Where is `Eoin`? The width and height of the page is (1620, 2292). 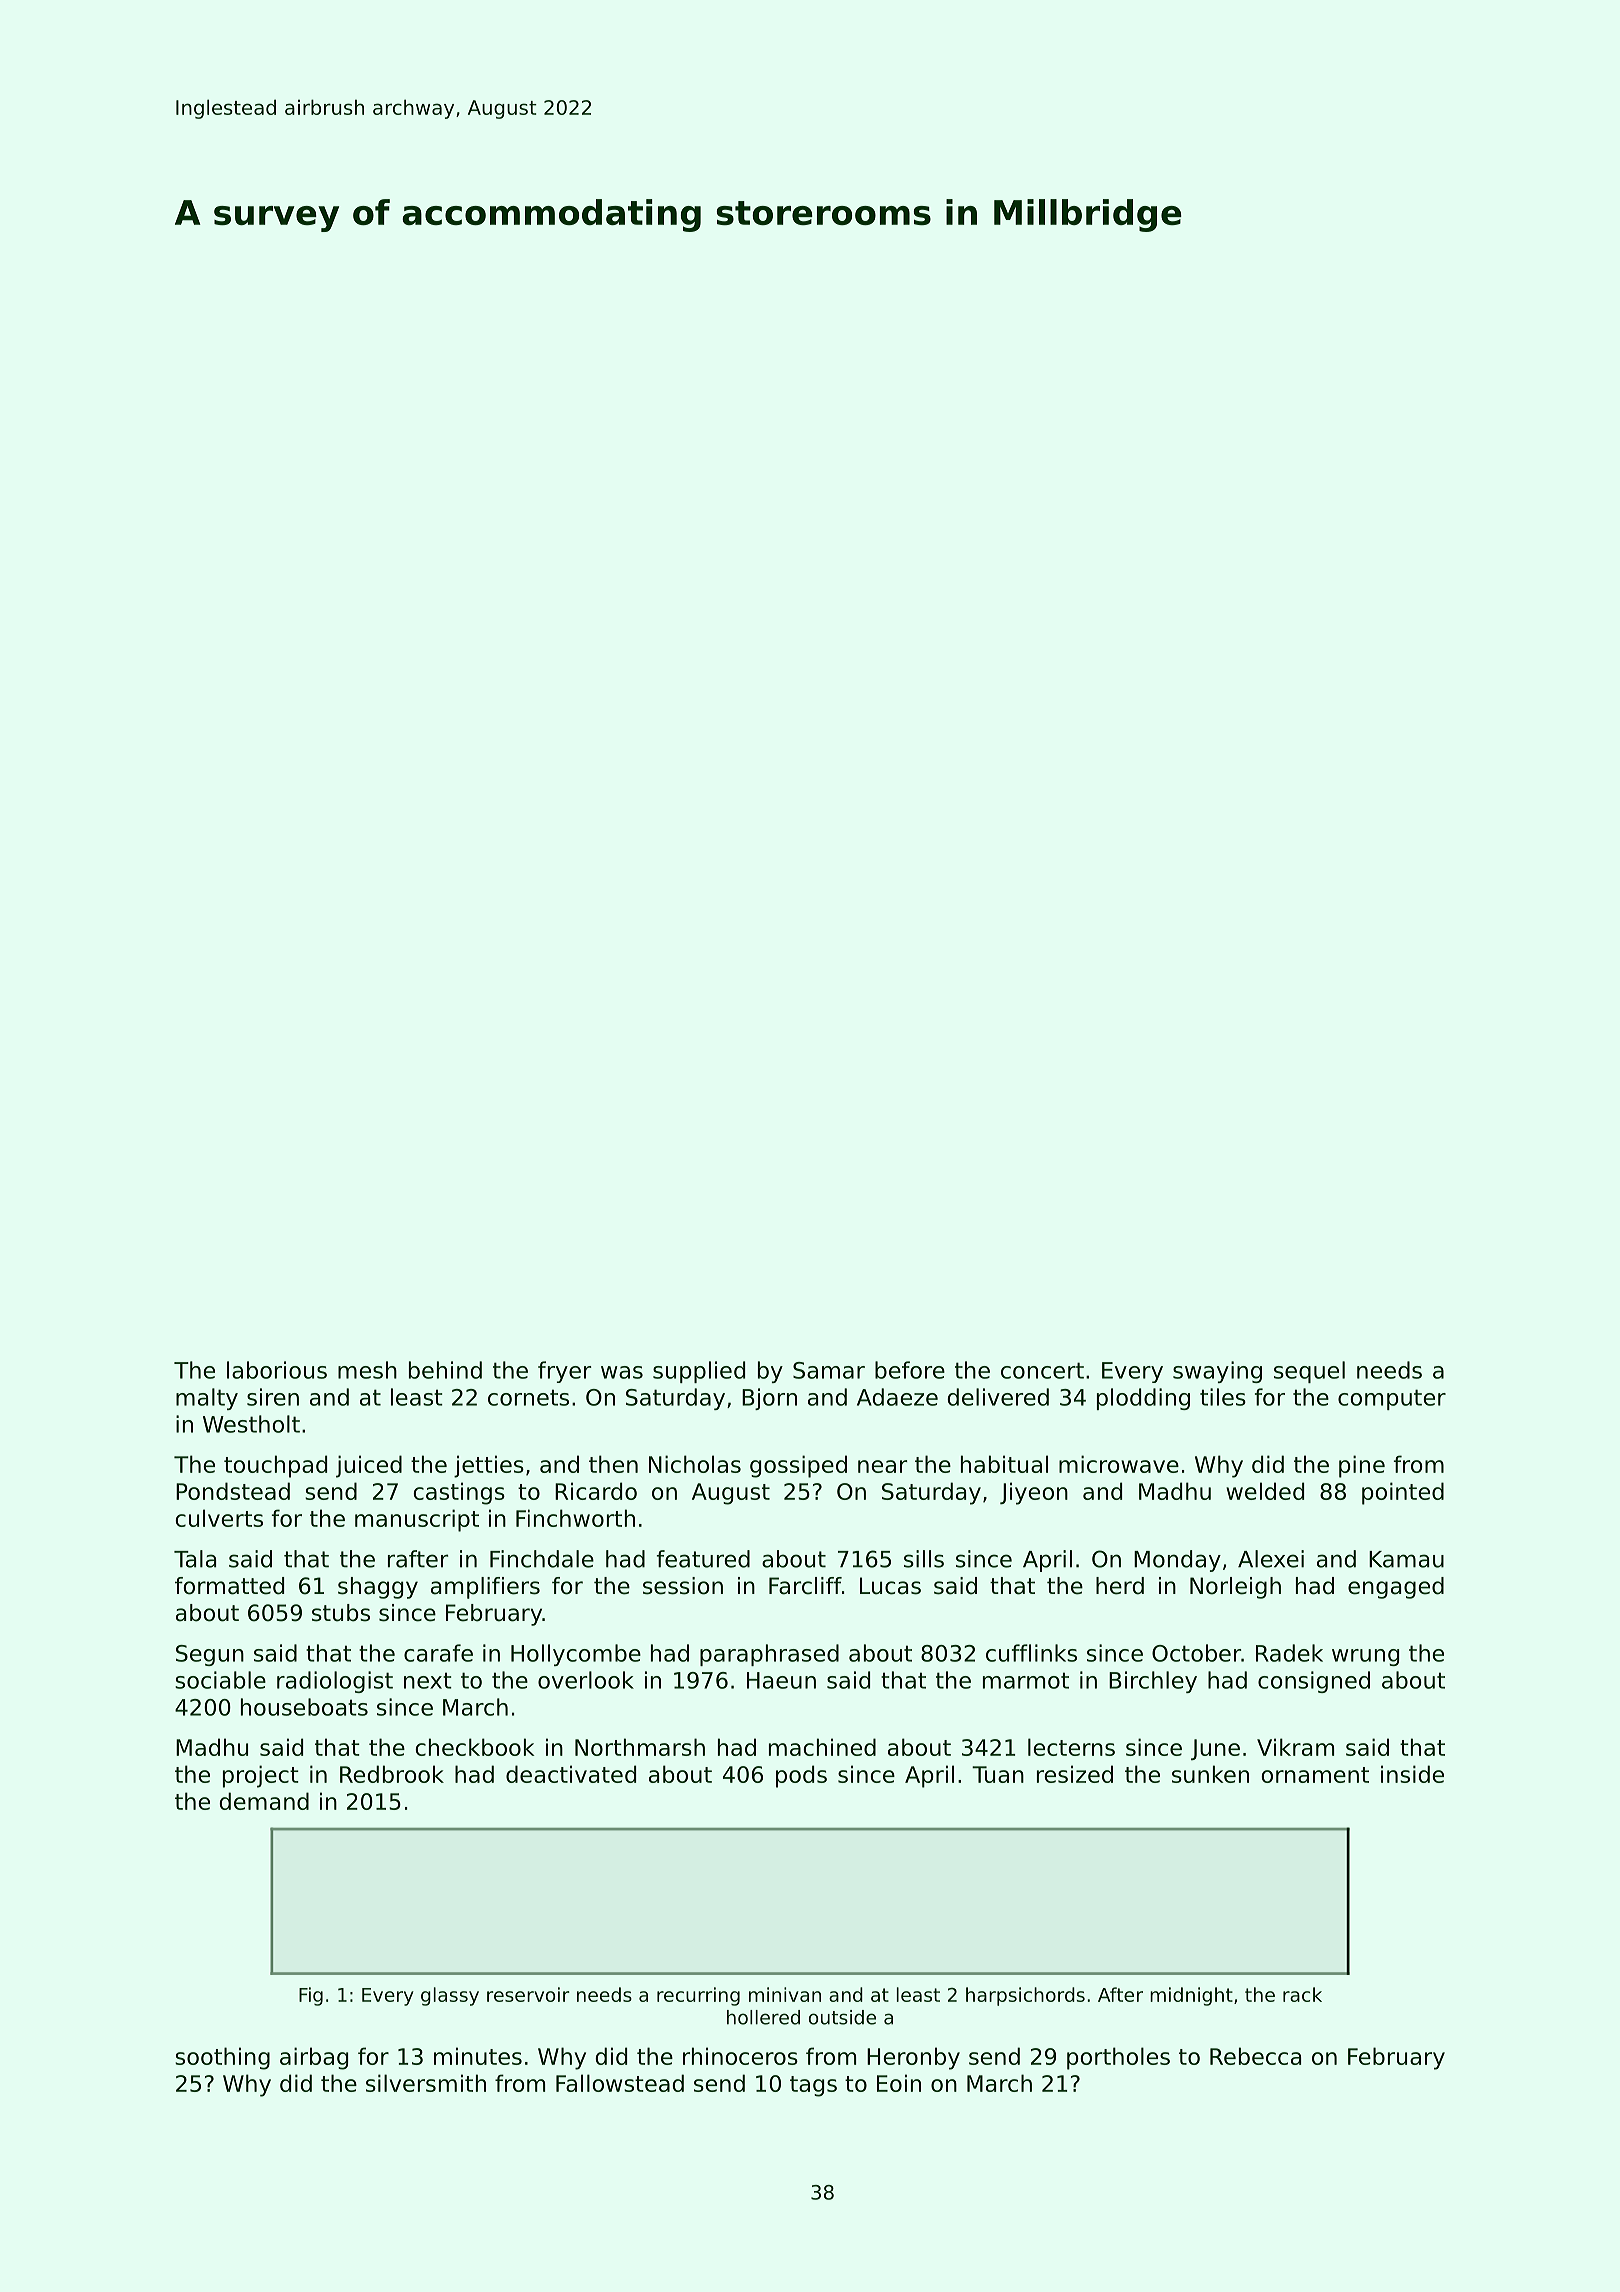
Eoin is located at coordinates (899, 2083).
